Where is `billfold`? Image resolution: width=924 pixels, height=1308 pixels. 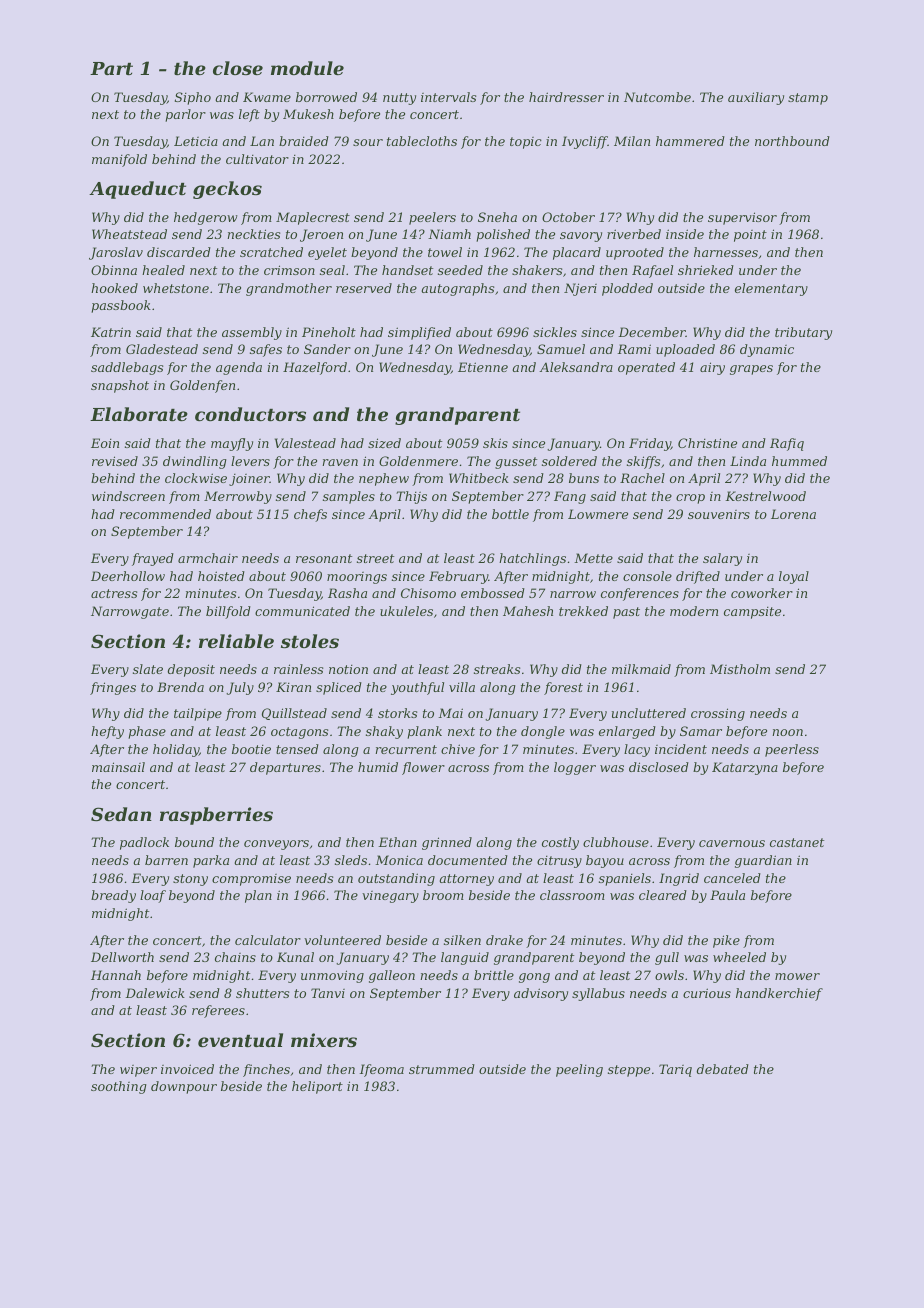 billfold is located at coordinates (228, 612).
